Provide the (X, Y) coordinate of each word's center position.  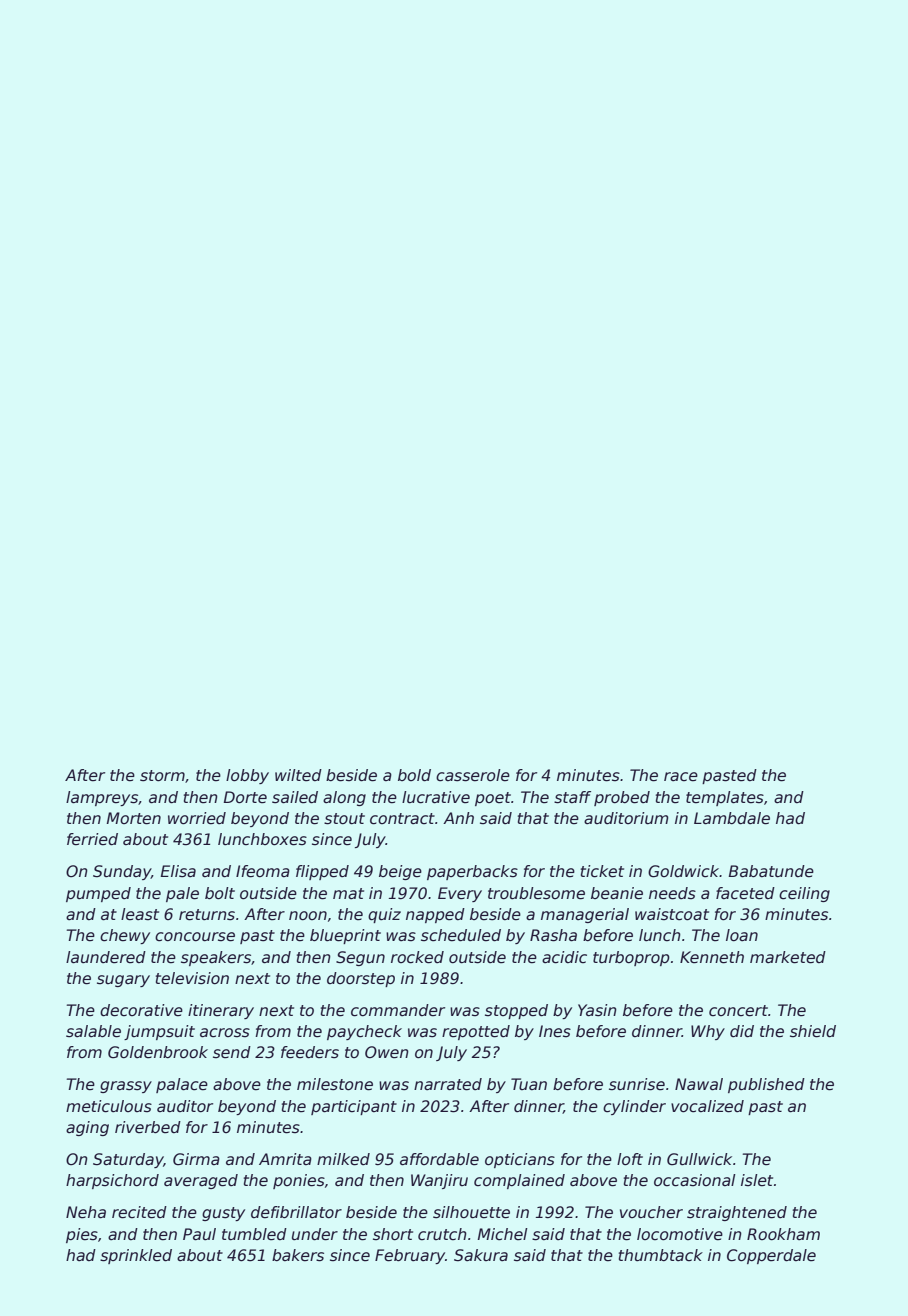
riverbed (148, 1127)
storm (162, 776)
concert (738, 1011)
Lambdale (732, 818)
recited (139, 1212)
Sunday (122, 872)
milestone (335, 1084)
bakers (298, 1255)
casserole (473, 775)
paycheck (364, 1032)
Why (708, 1032)
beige (400, 872)
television (192, 978)
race (681, 777)
